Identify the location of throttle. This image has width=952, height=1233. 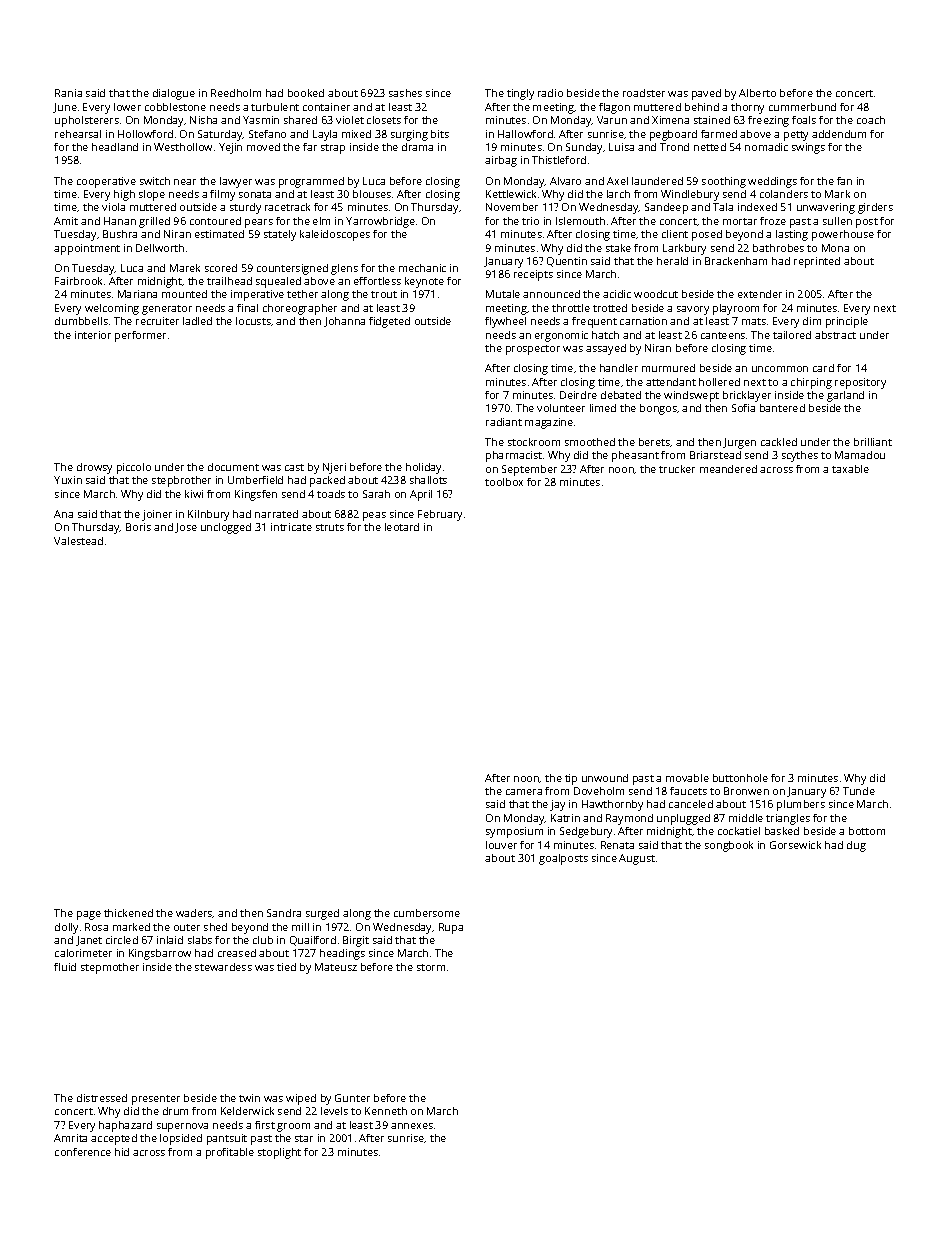
(571, 308).
